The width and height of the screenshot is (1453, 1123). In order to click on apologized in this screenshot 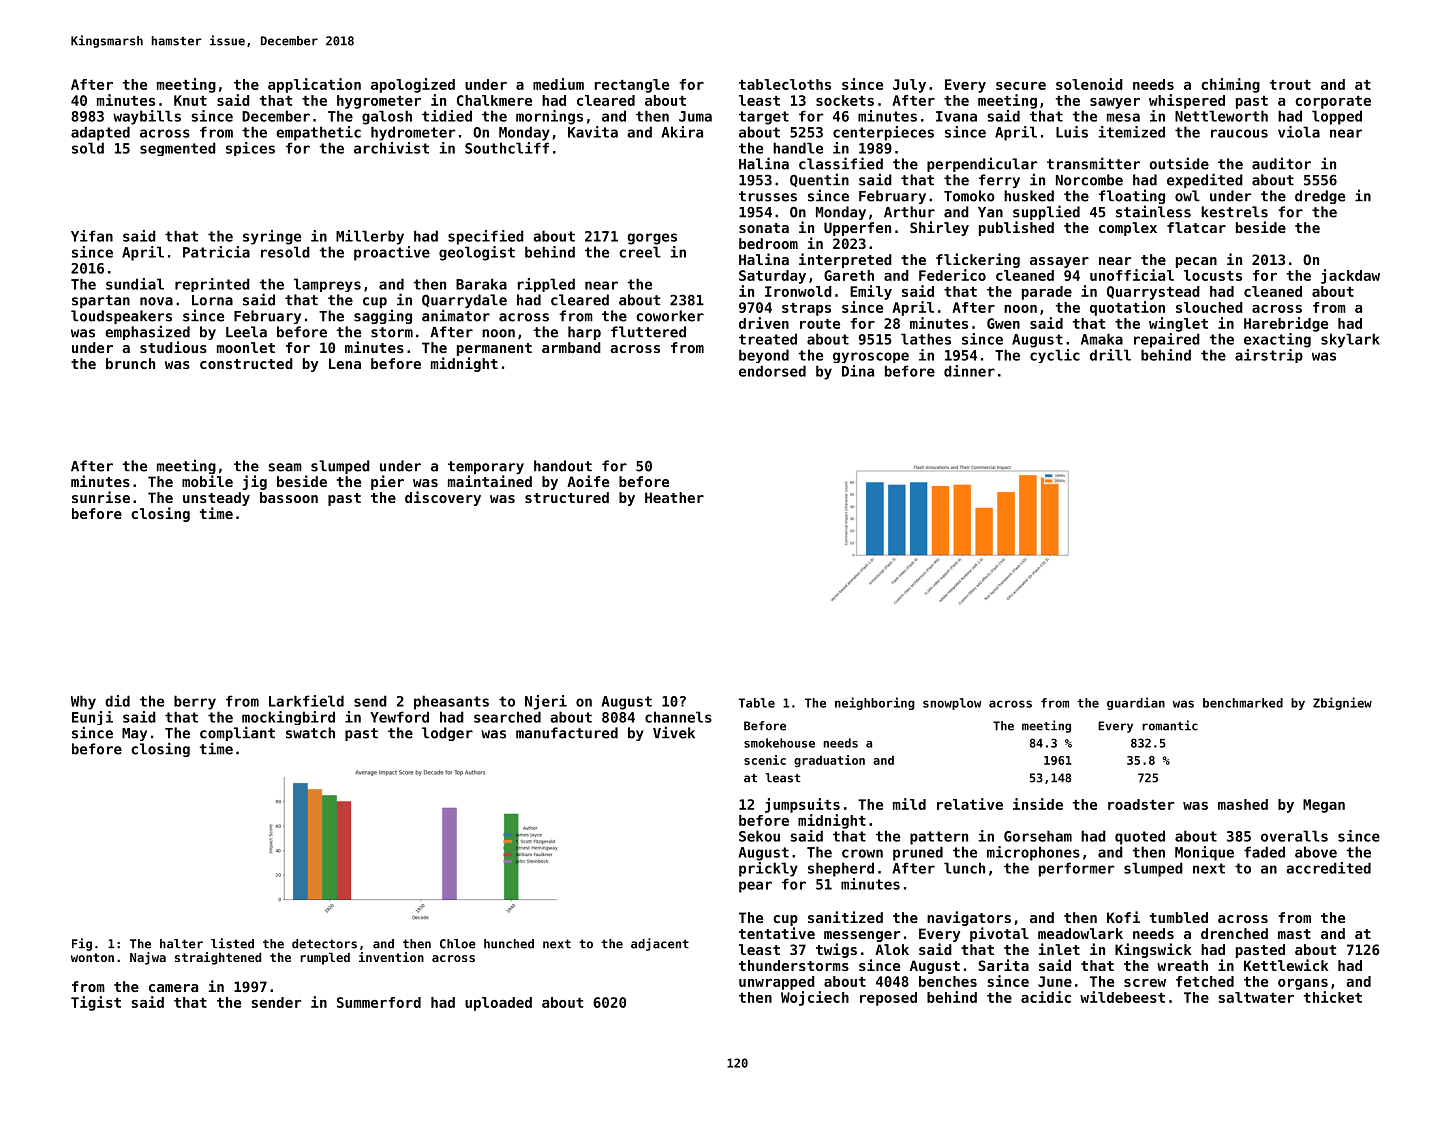, I will do `click(413, 85)`.
